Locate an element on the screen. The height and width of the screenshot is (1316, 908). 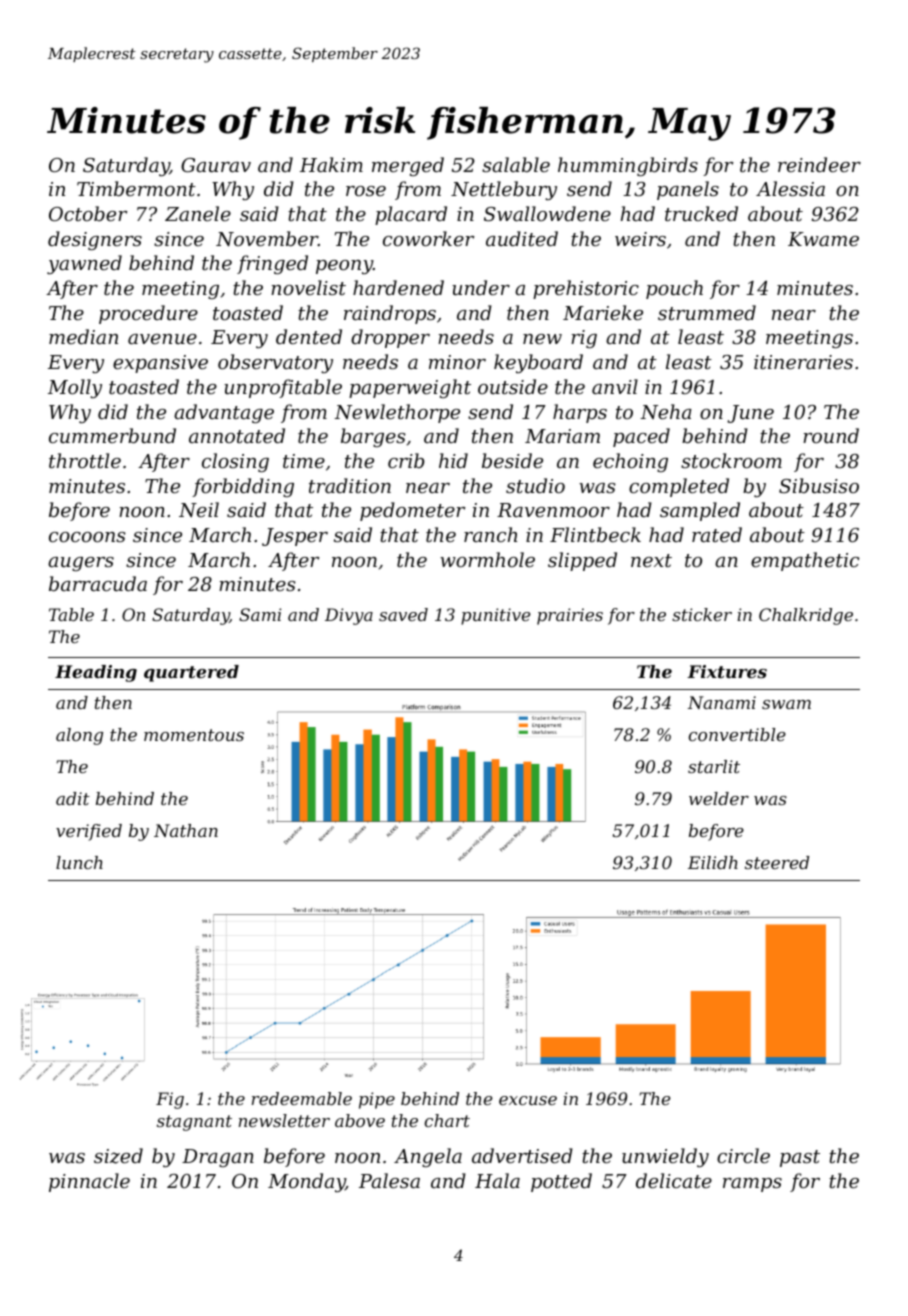
saved is located at coordinates (403, 614).
